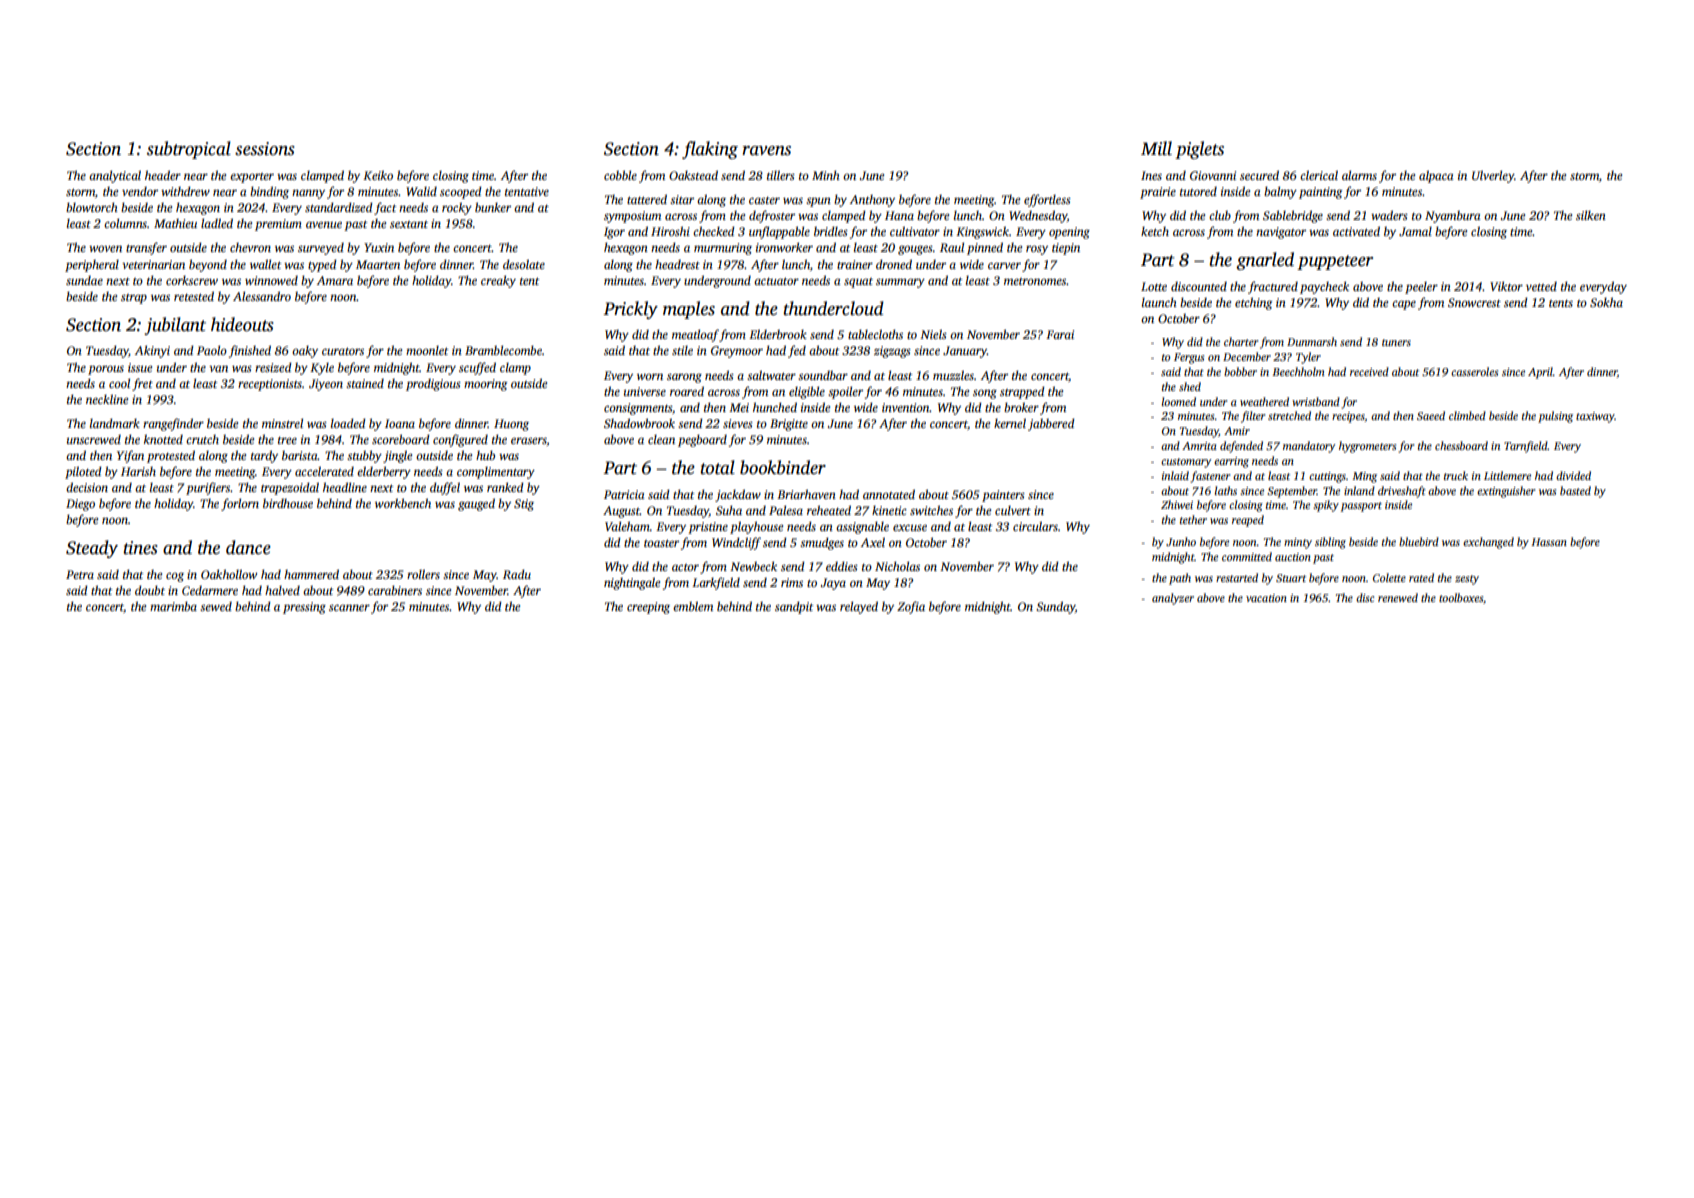  I want to click on flaking, so click(710, 150).
